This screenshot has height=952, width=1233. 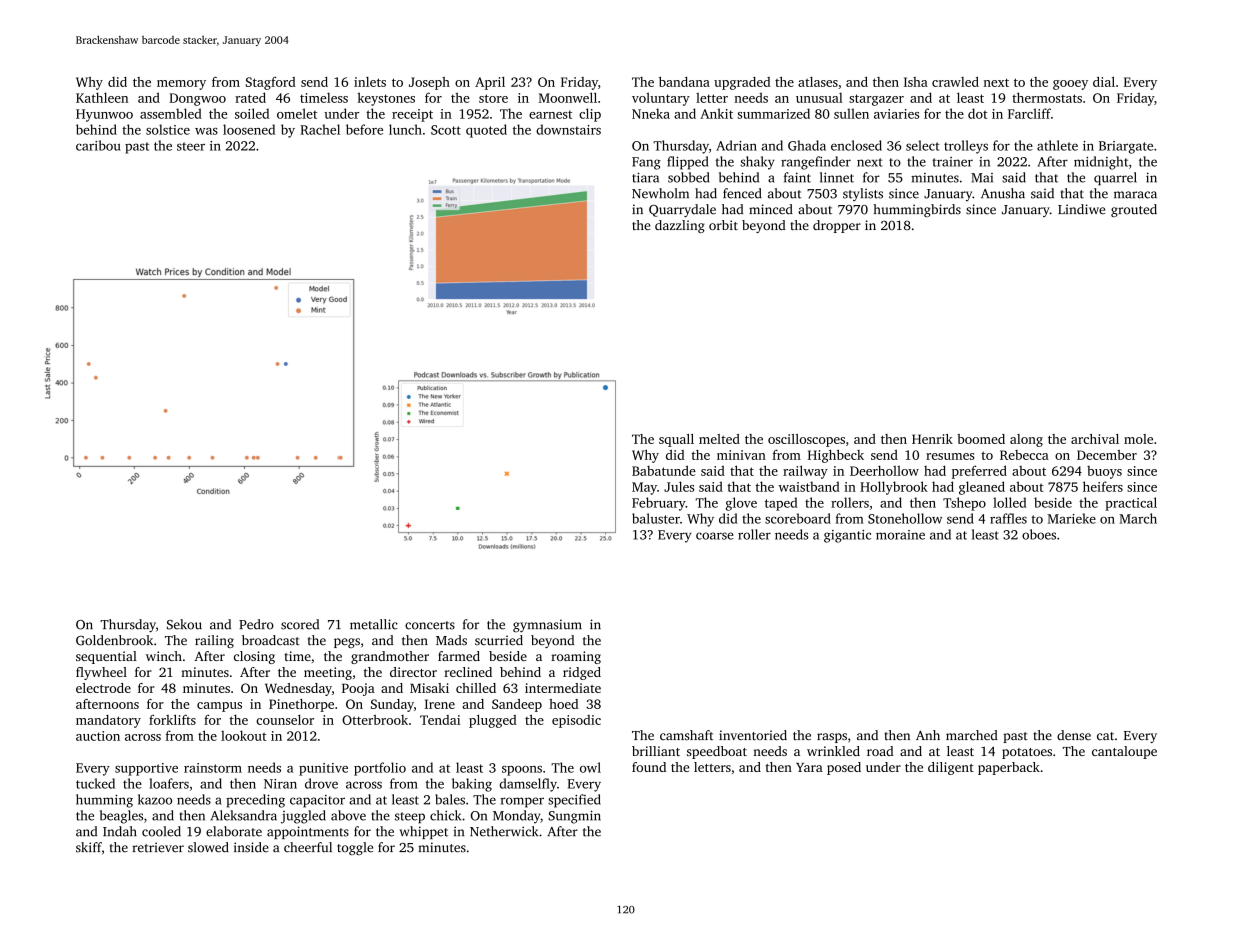 I want to click on Deerhollow, so click(x=884, y=470).
